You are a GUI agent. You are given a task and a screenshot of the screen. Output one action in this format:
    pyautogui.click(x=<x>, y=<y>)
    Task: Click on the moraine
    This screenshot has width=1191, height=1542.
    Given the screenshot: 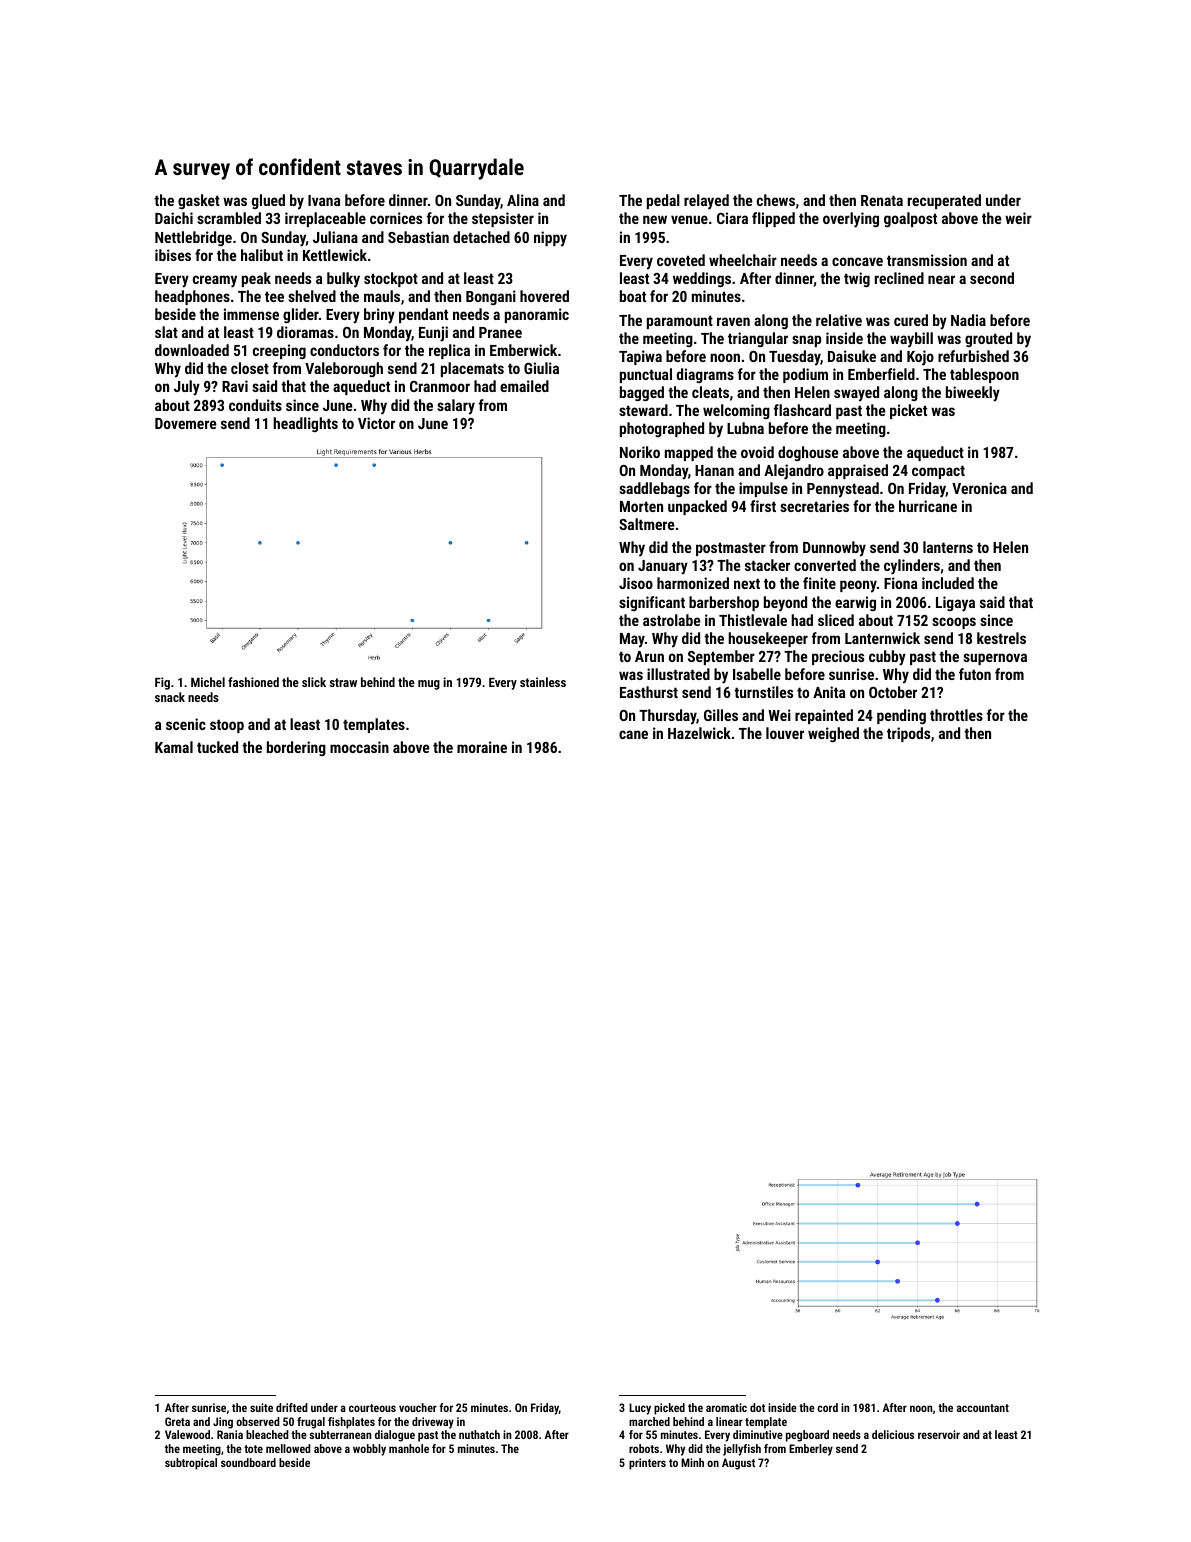 What is the action you would take?
    pyautogui.click(x=482, y=747)
